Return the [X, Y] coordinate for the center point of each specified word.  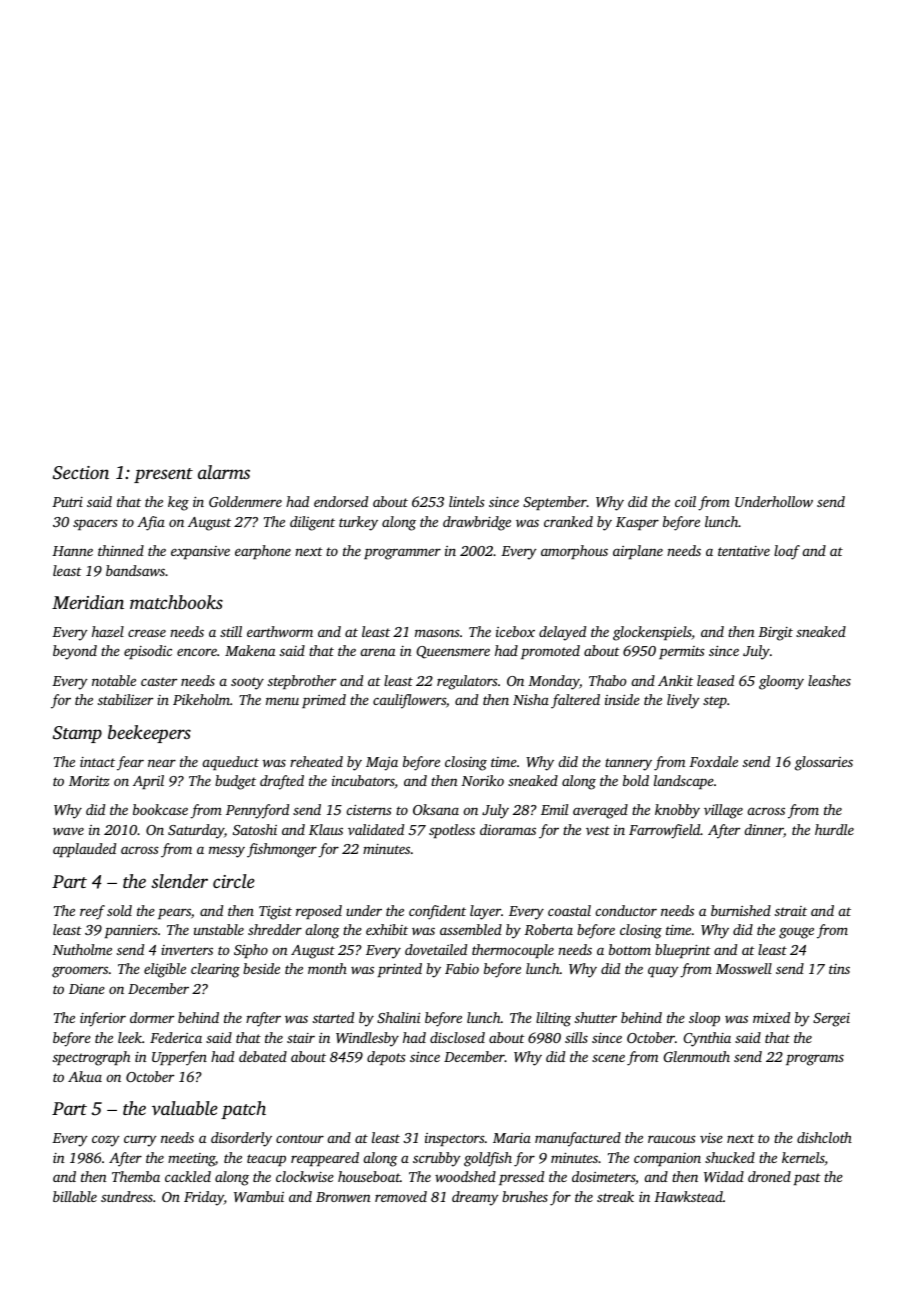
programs [815, 1060]
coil [685, 501]
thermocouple [513, 951]
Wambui [259, 1196]
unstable [219, 929]
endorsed [341, 501]
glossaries [824, 763]
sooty [247, 683]
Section [81, 473]
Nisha [531, 699]
